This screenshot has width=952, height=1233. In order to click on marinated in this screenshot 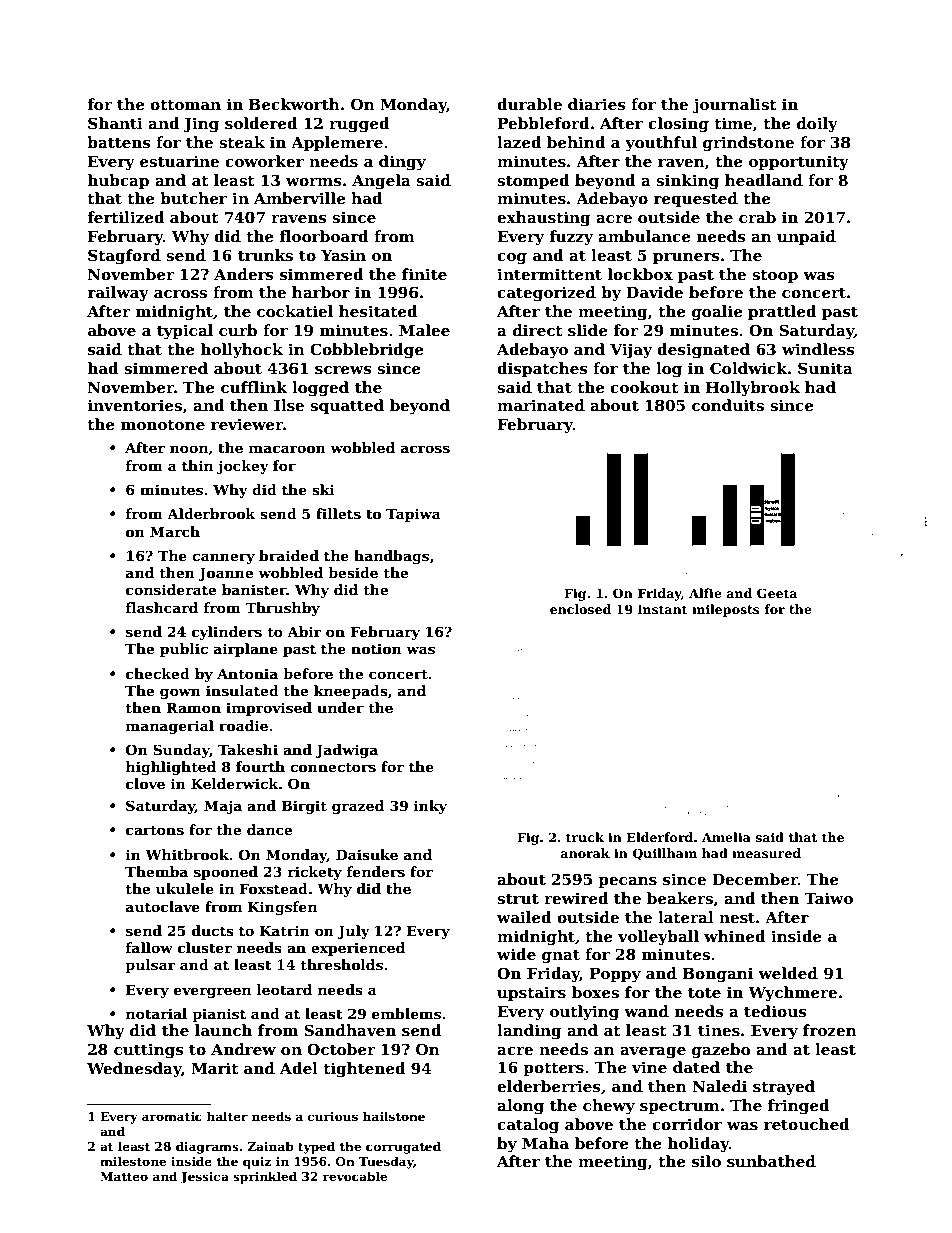, I will do `click(541, 405)`.
